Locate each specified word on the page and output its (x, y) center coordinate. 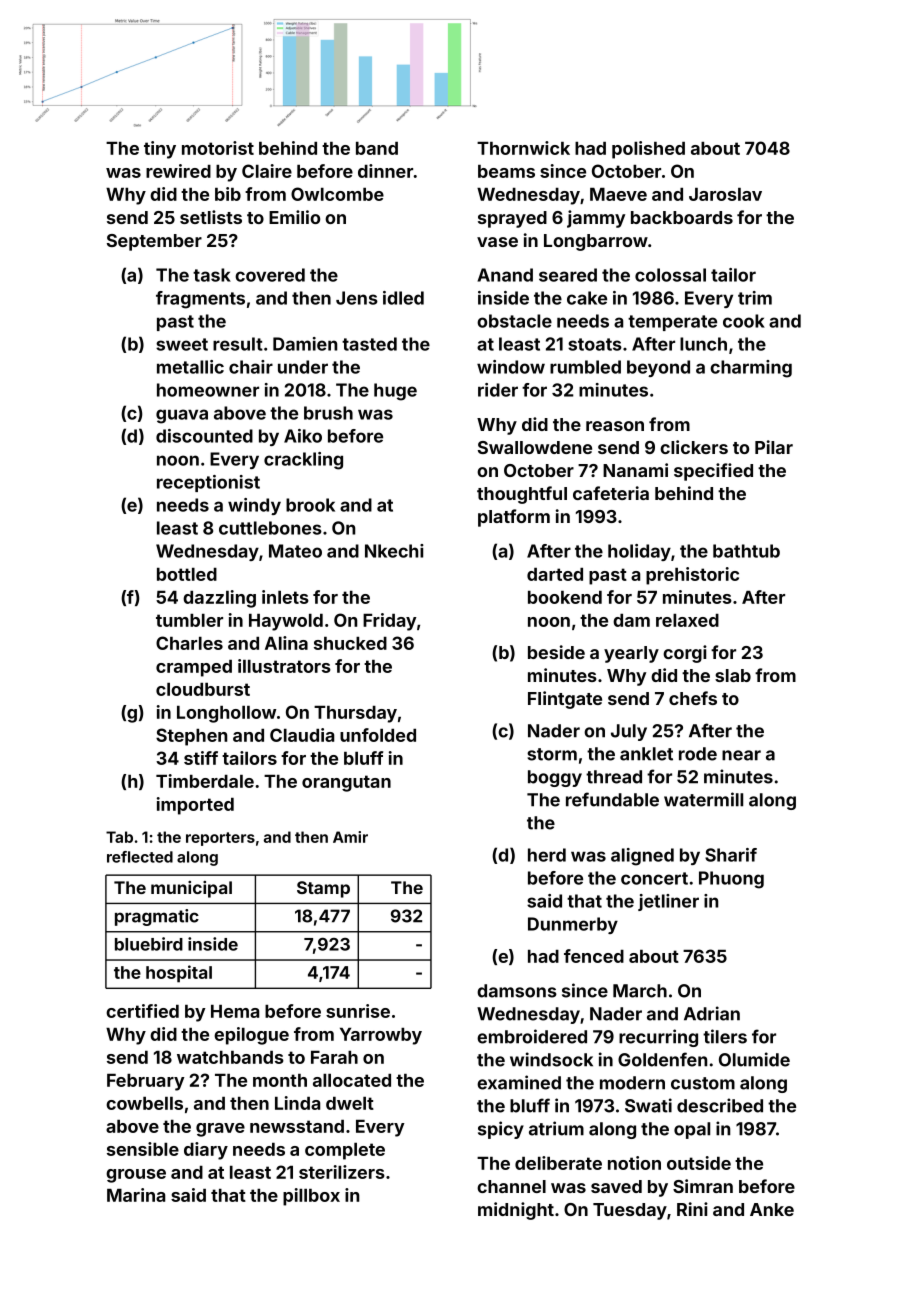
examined (519, 1082)
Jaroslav (725, 194)
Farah (334, 1057)
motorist (218, 148)
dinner (385, 171)
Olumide (754, 1059)
